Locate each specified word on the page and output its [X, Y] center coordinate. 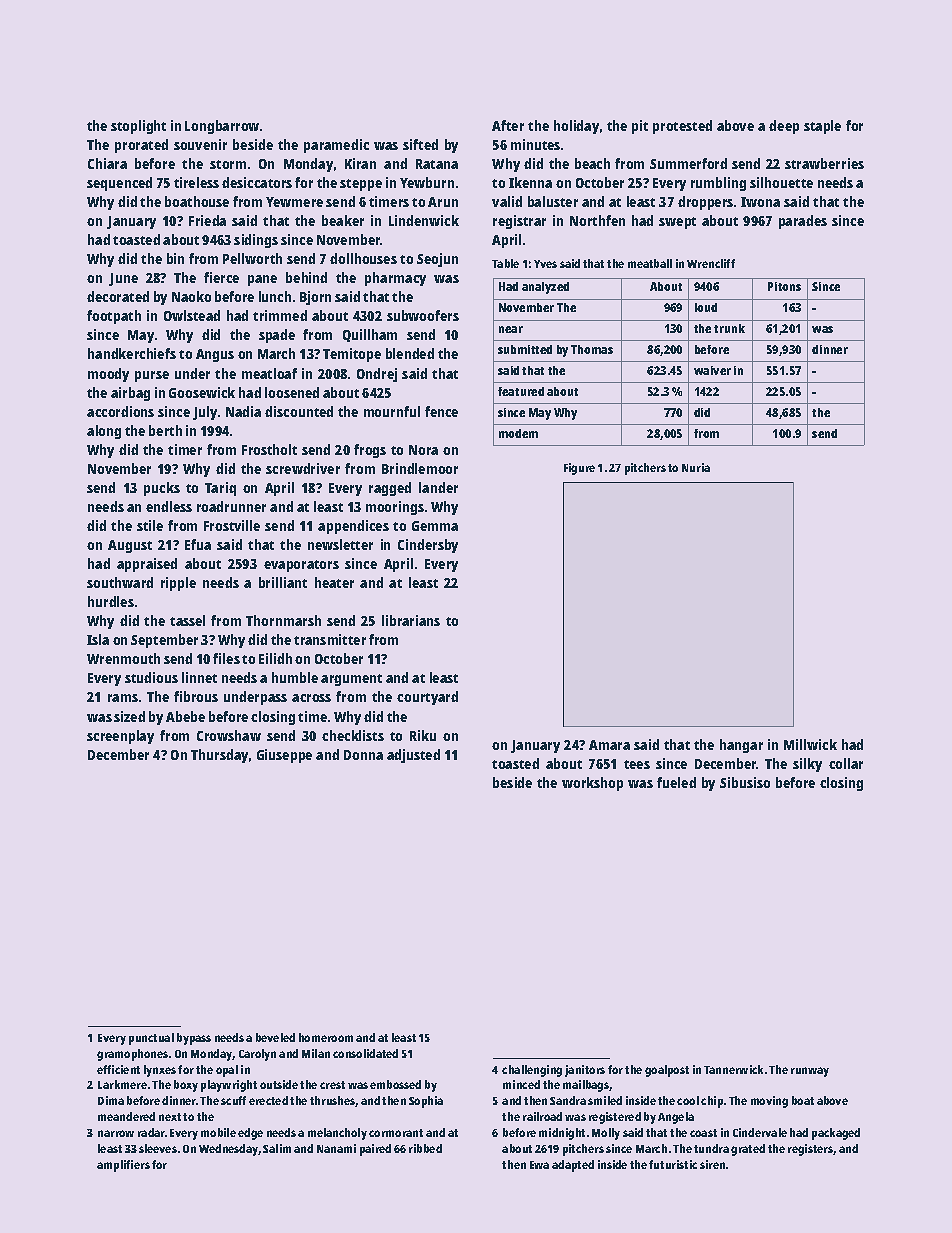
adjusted [413, 756]
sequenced [119, 184]
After [508, 125]
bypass [194, 1039]
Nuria [696, 467]
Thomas [592, 349]
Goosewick [202, 392]
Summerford [688, 163]
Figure [579, 469]
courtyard [427, 698]
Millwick [810, 744]
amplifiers [123, 1166]
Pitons [784, 286]
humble [295, 677]
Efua [198, 544]
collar [846, 763]
